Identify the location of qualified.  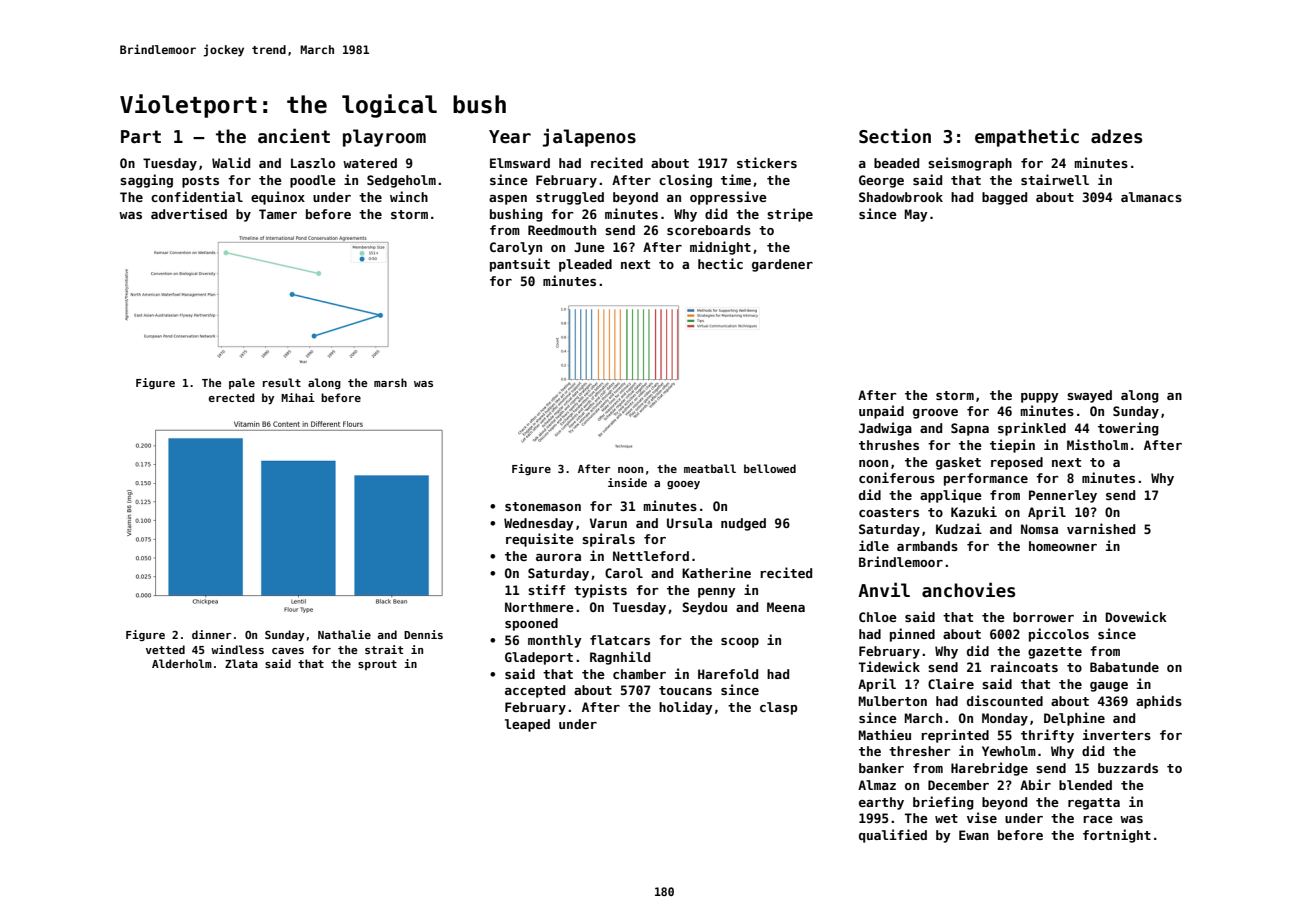
(893, 836).
